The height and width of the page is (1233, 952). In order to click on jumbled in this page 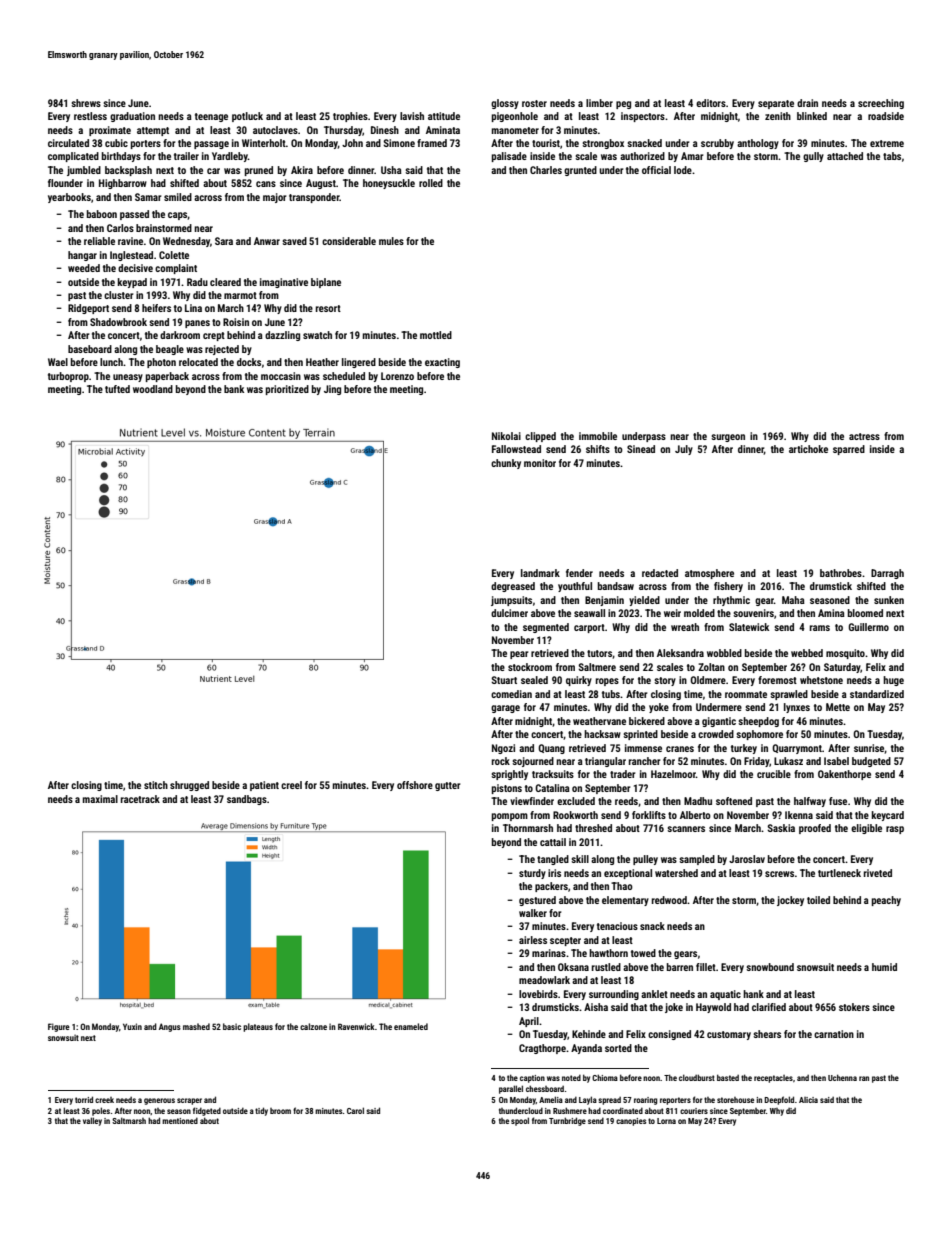, I will do `click(84, 171)`.
